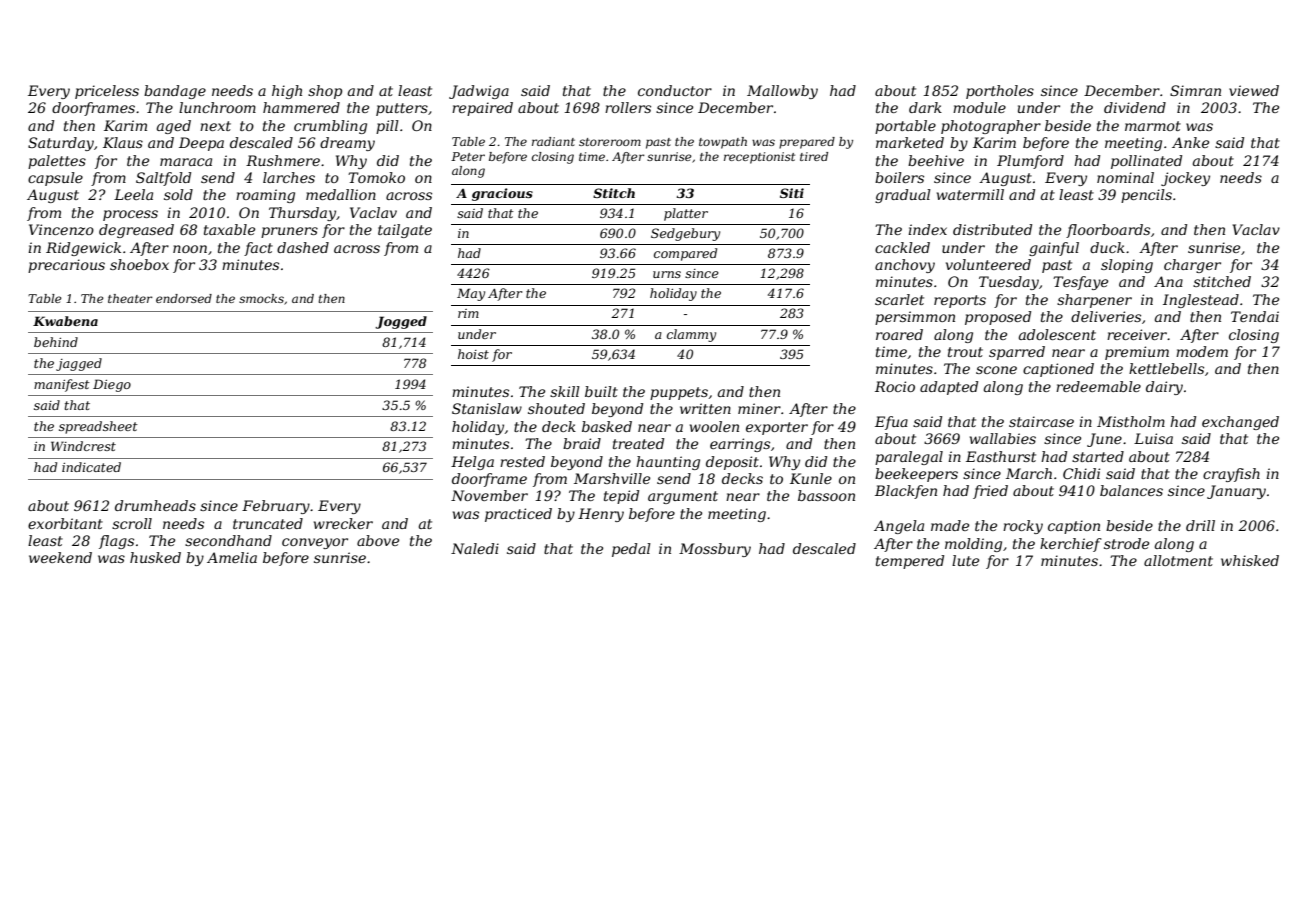  Describe the element at coordinates (61, 144) in the image. I see `Saturday` at that location.
